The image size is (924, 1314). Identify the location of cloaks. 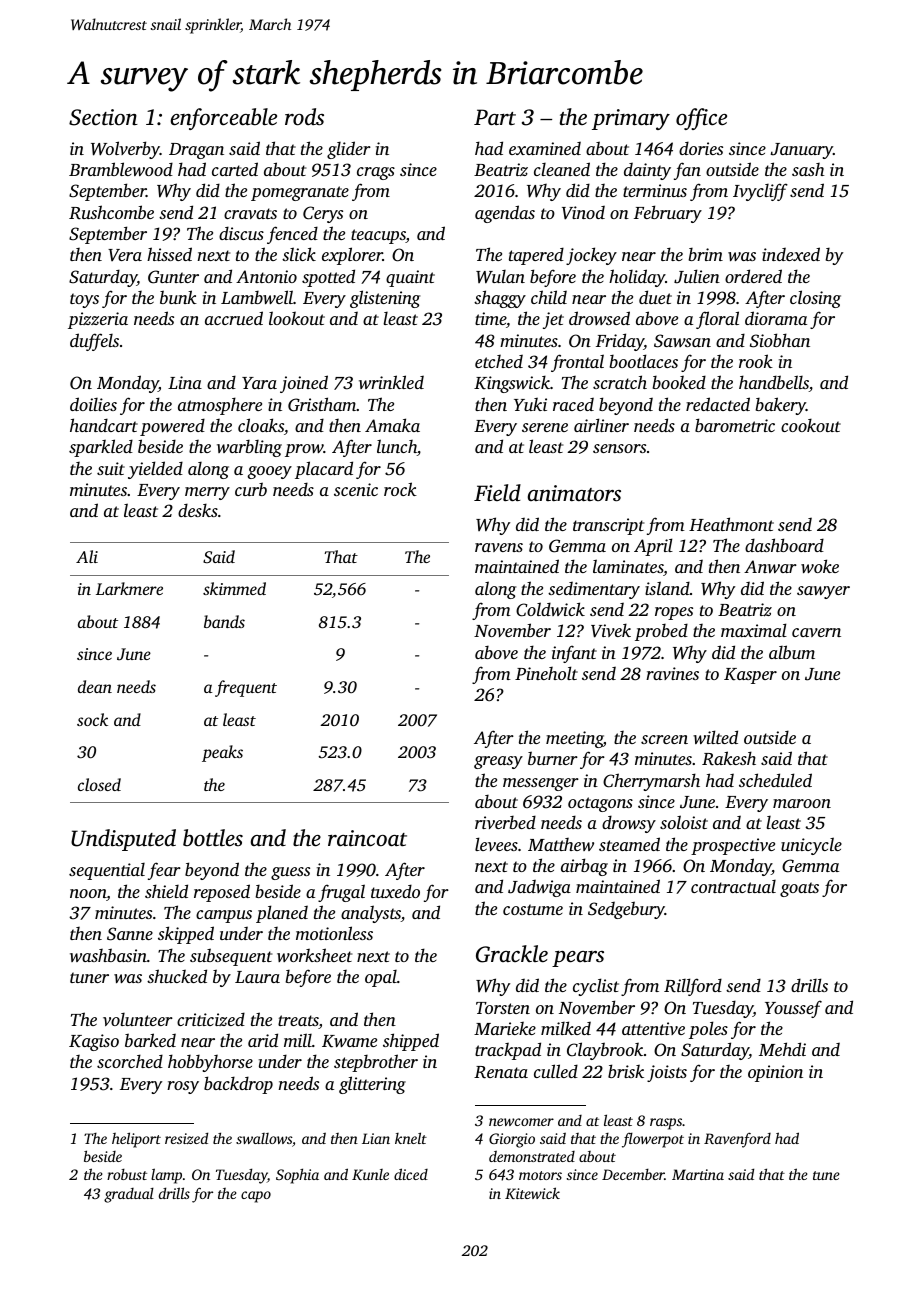
(261, 425).
